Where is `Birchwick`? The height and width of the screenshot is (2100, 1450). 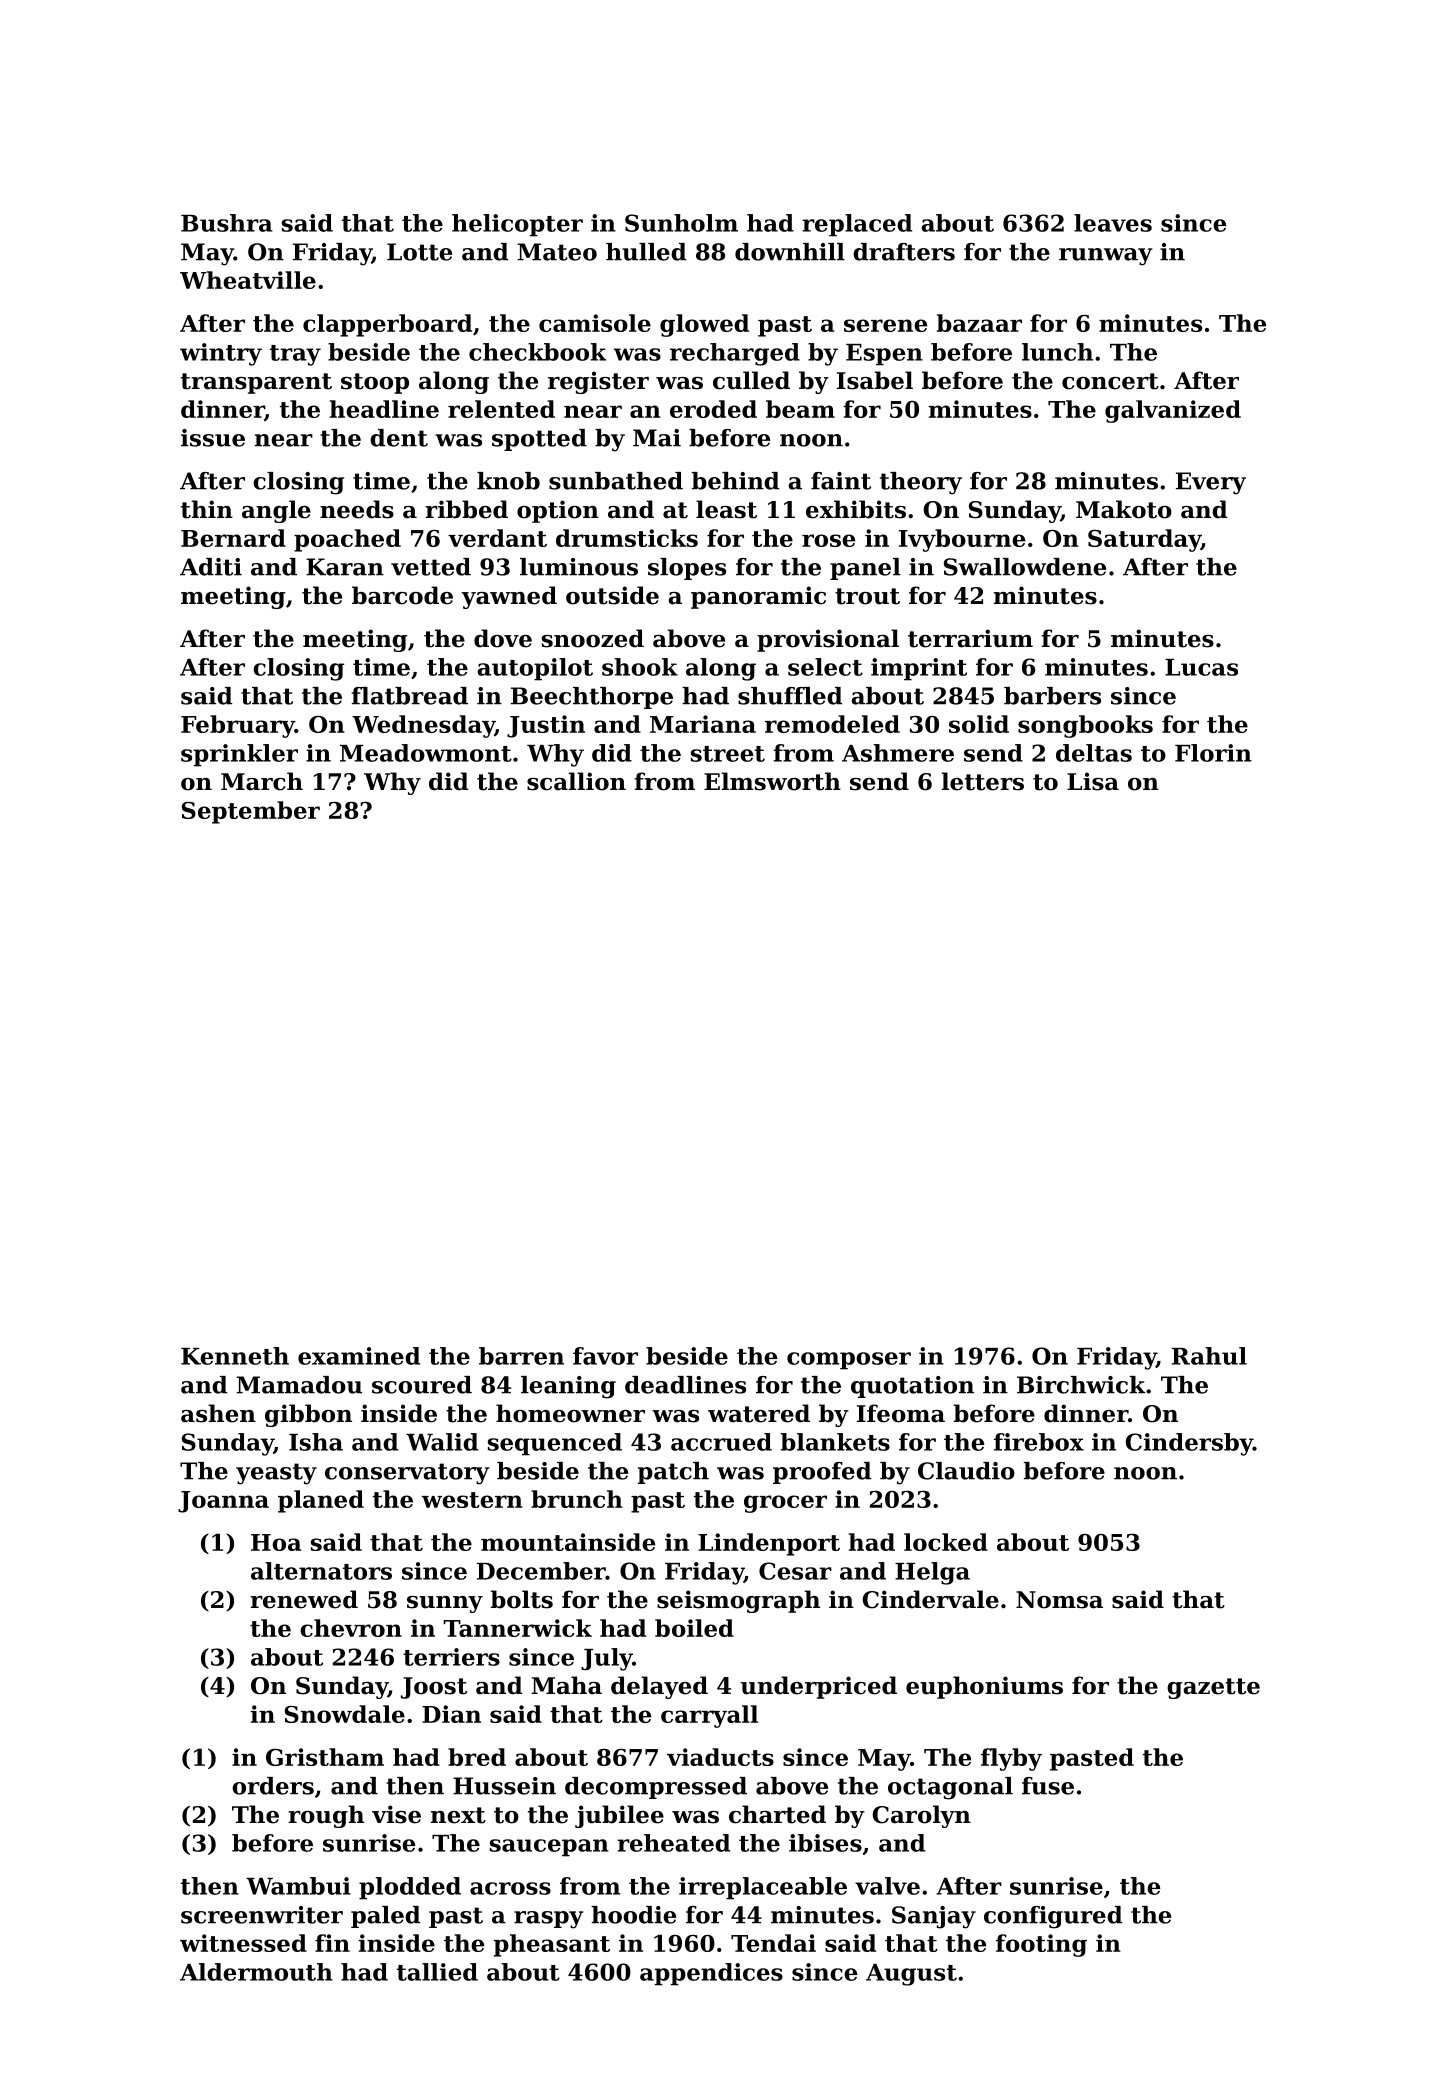 Birchwick is located at coordinates (1081, 1385).
